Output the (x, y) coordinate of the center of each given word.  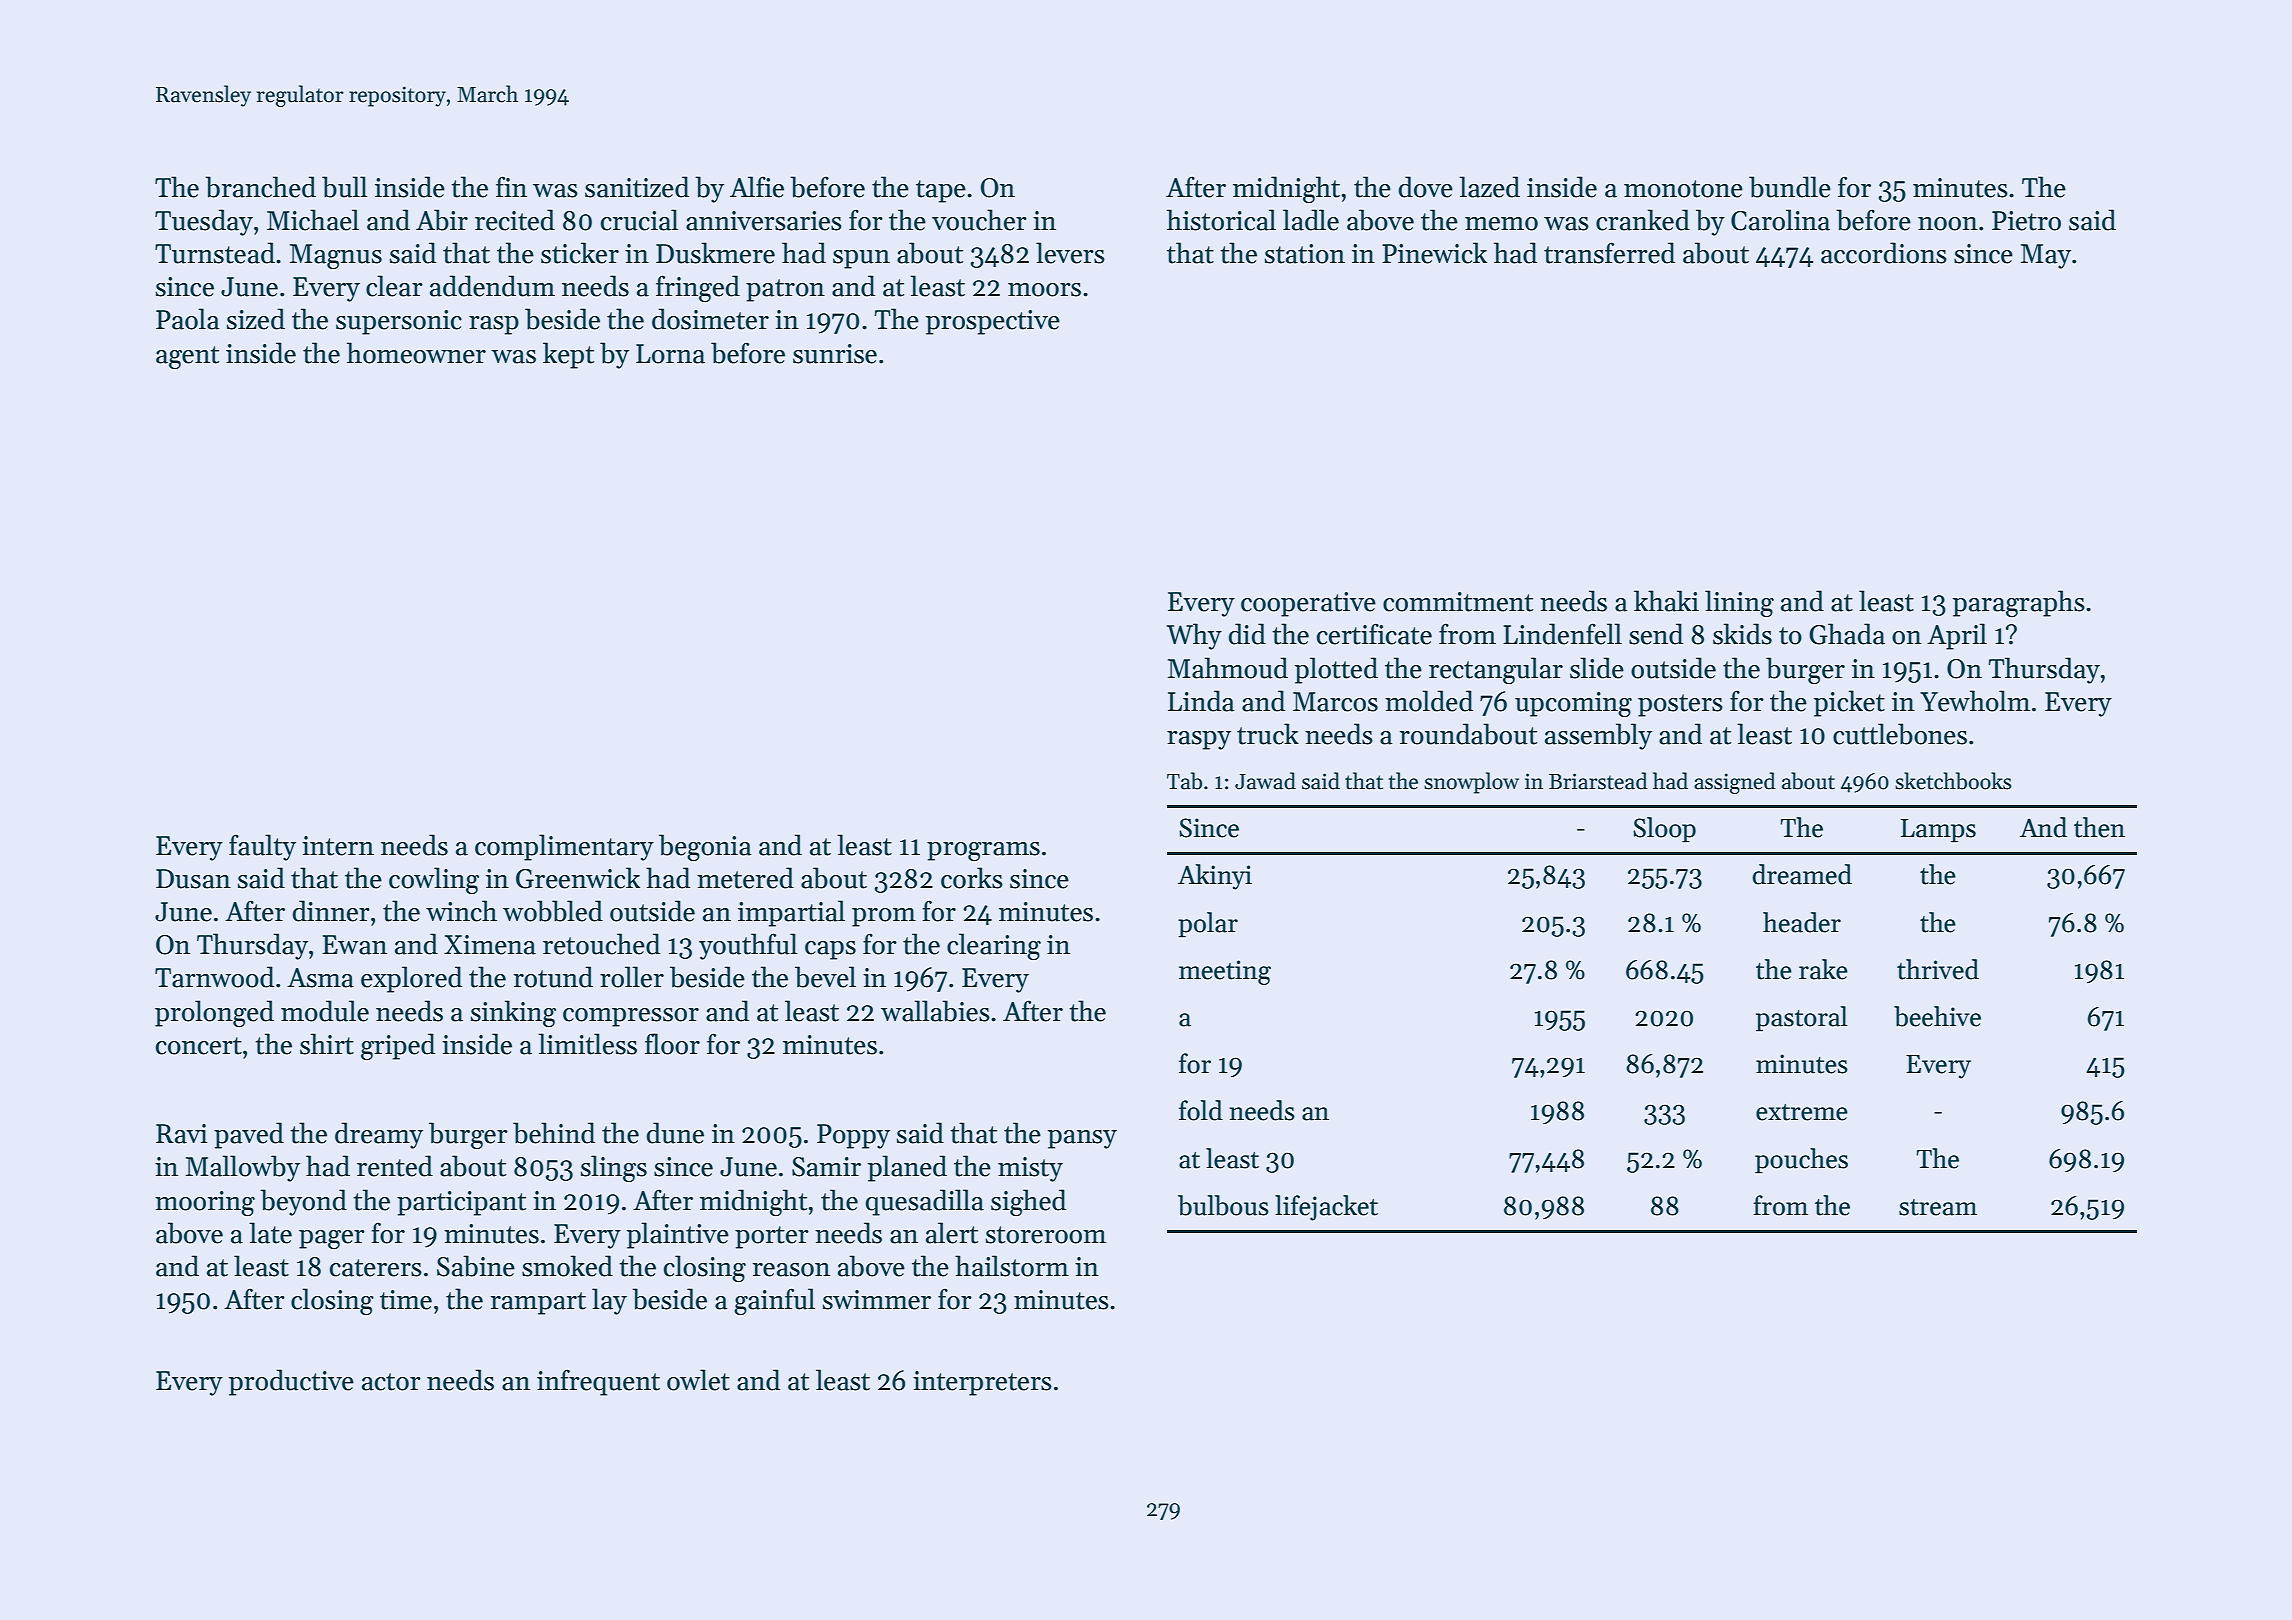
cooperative (1308, 604)
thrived (1938, 969)
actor (391, 1382)
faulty (262, 847)
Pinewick (1434, 253)
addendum (492, 286)
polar (1208, 925)
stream (1938, 1207)
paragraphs (2019, 603)
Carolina (1780, 220)
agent (187, 357)
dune (675, 1133)
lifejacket (1326, 1208)
